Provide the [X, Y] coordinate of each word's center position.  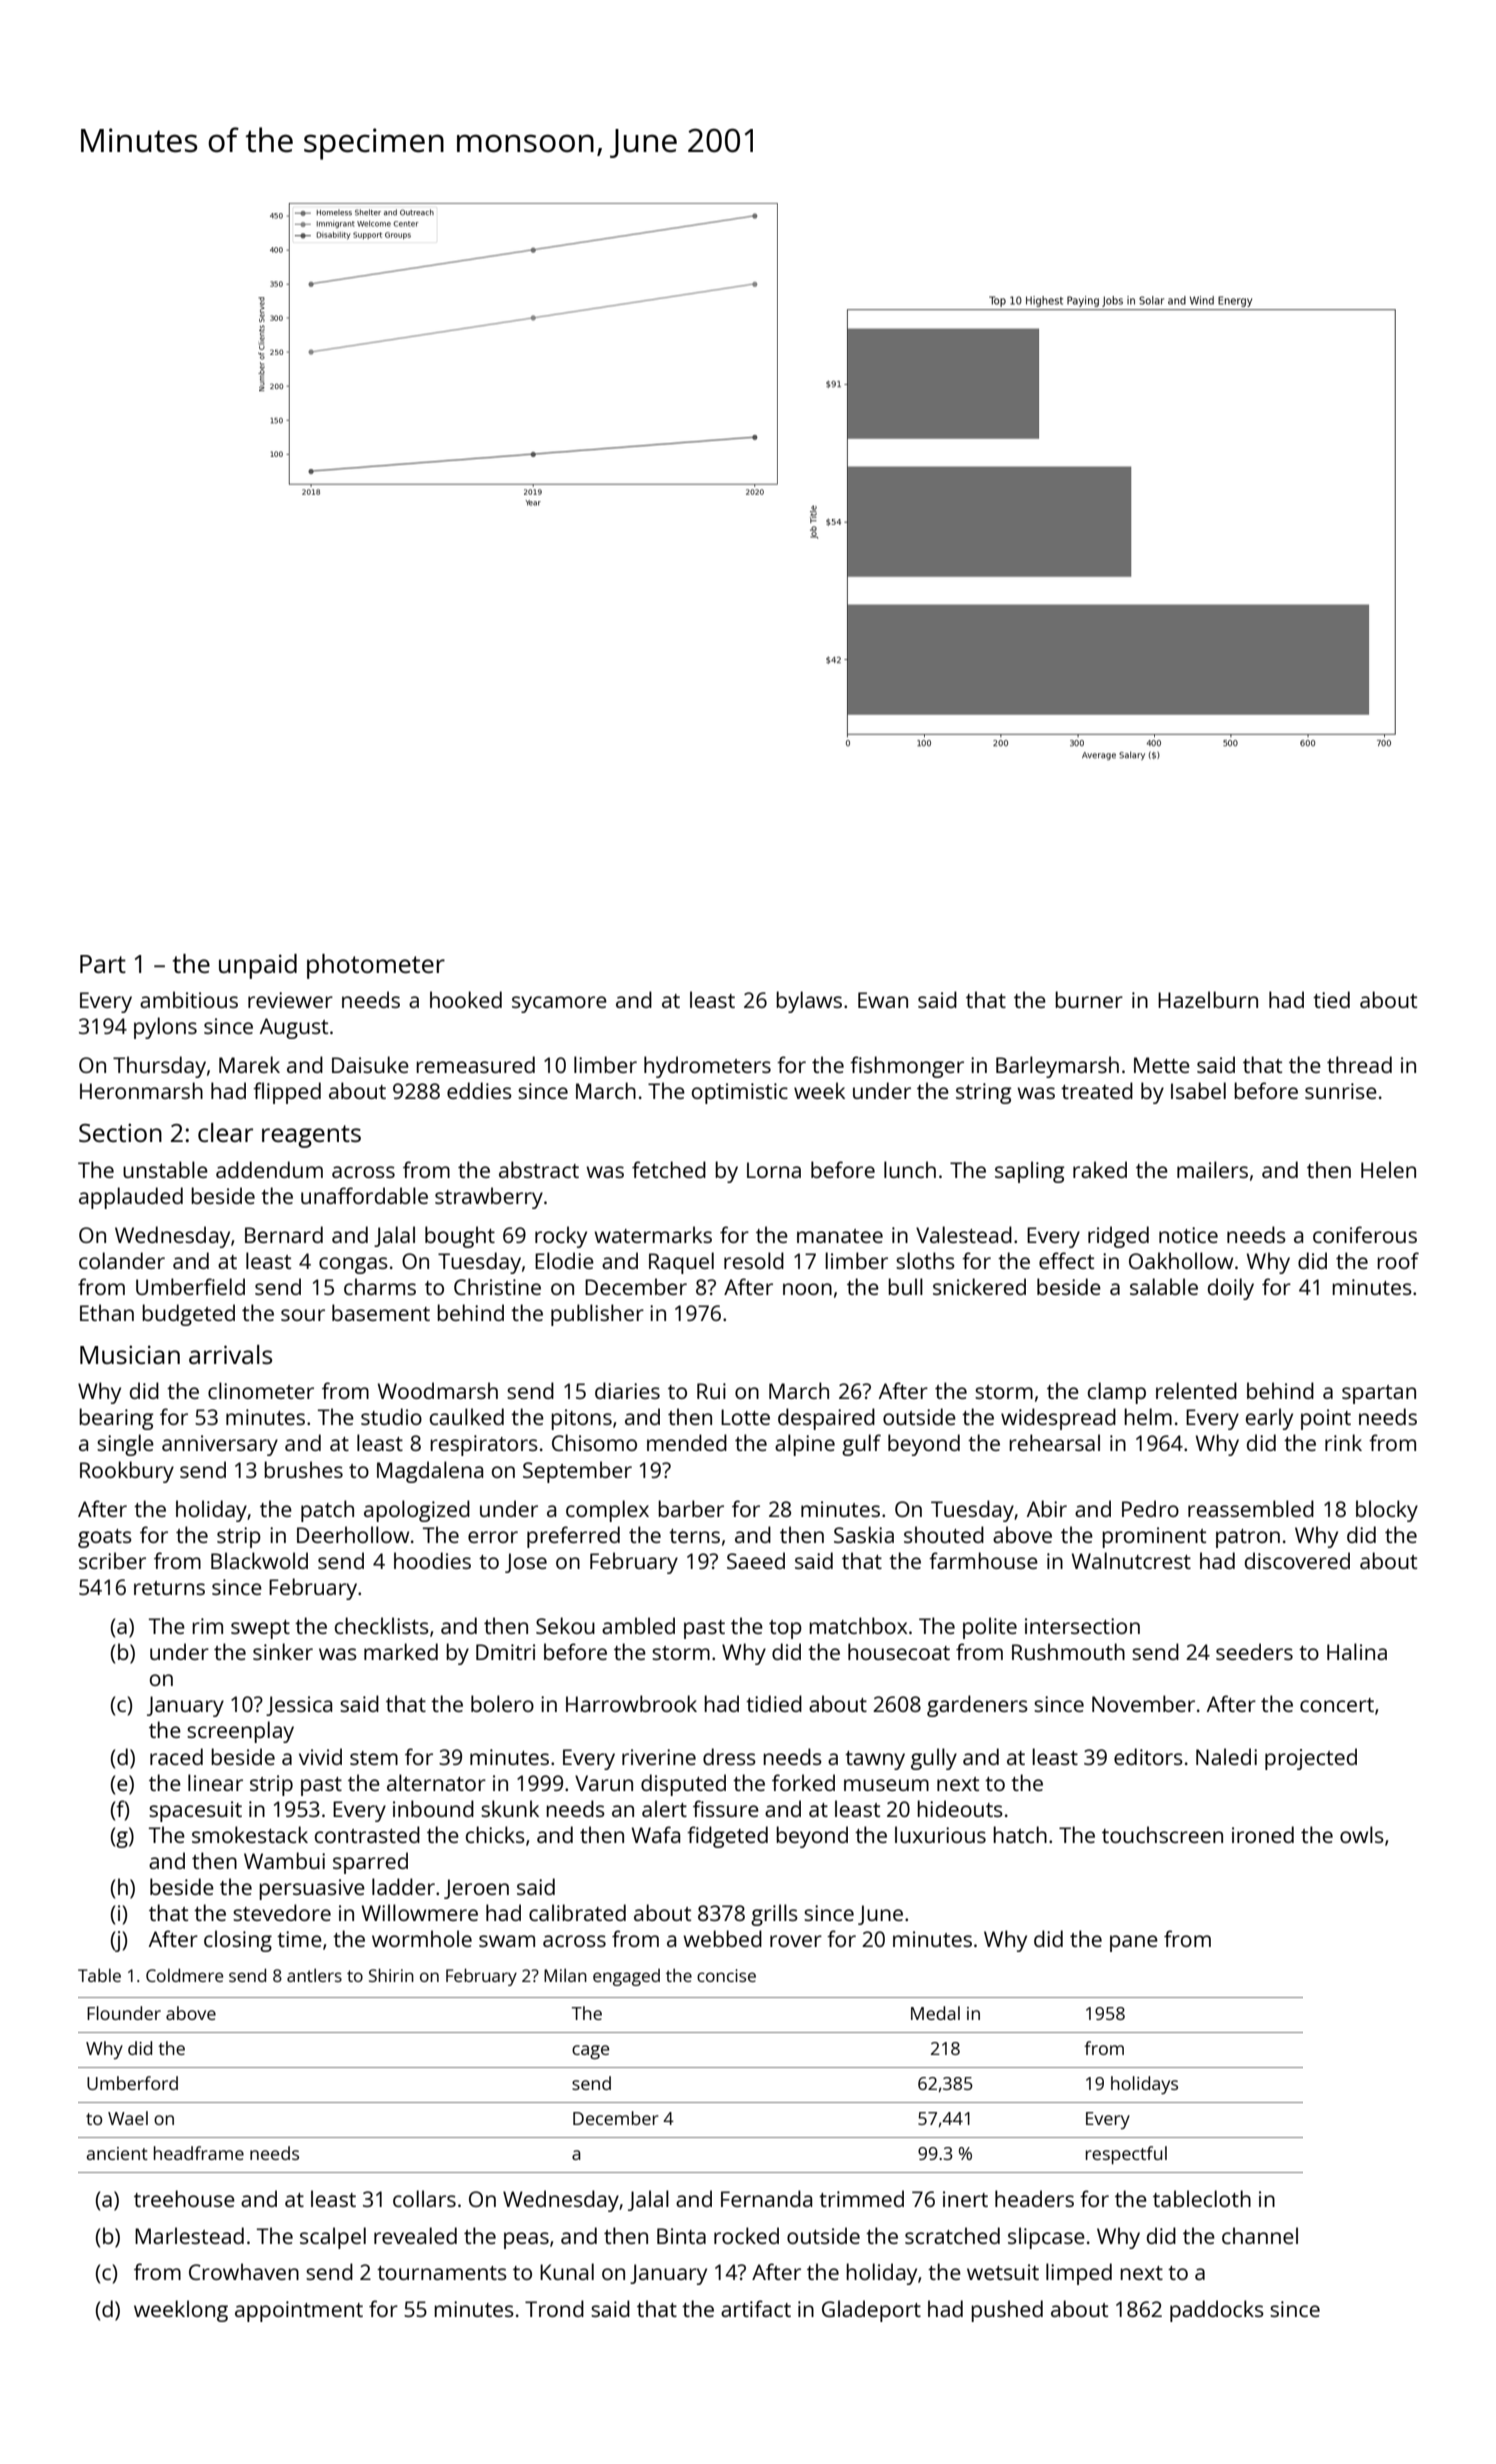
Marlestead [189, 2235]
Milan [565, 1975]
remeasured [475, 1064]
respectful [1126, 2155]
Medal [935, 2013]
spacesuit [195, 1811]
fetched [669, 1169]
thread [1359, 1064]
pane [1134, 1943]
